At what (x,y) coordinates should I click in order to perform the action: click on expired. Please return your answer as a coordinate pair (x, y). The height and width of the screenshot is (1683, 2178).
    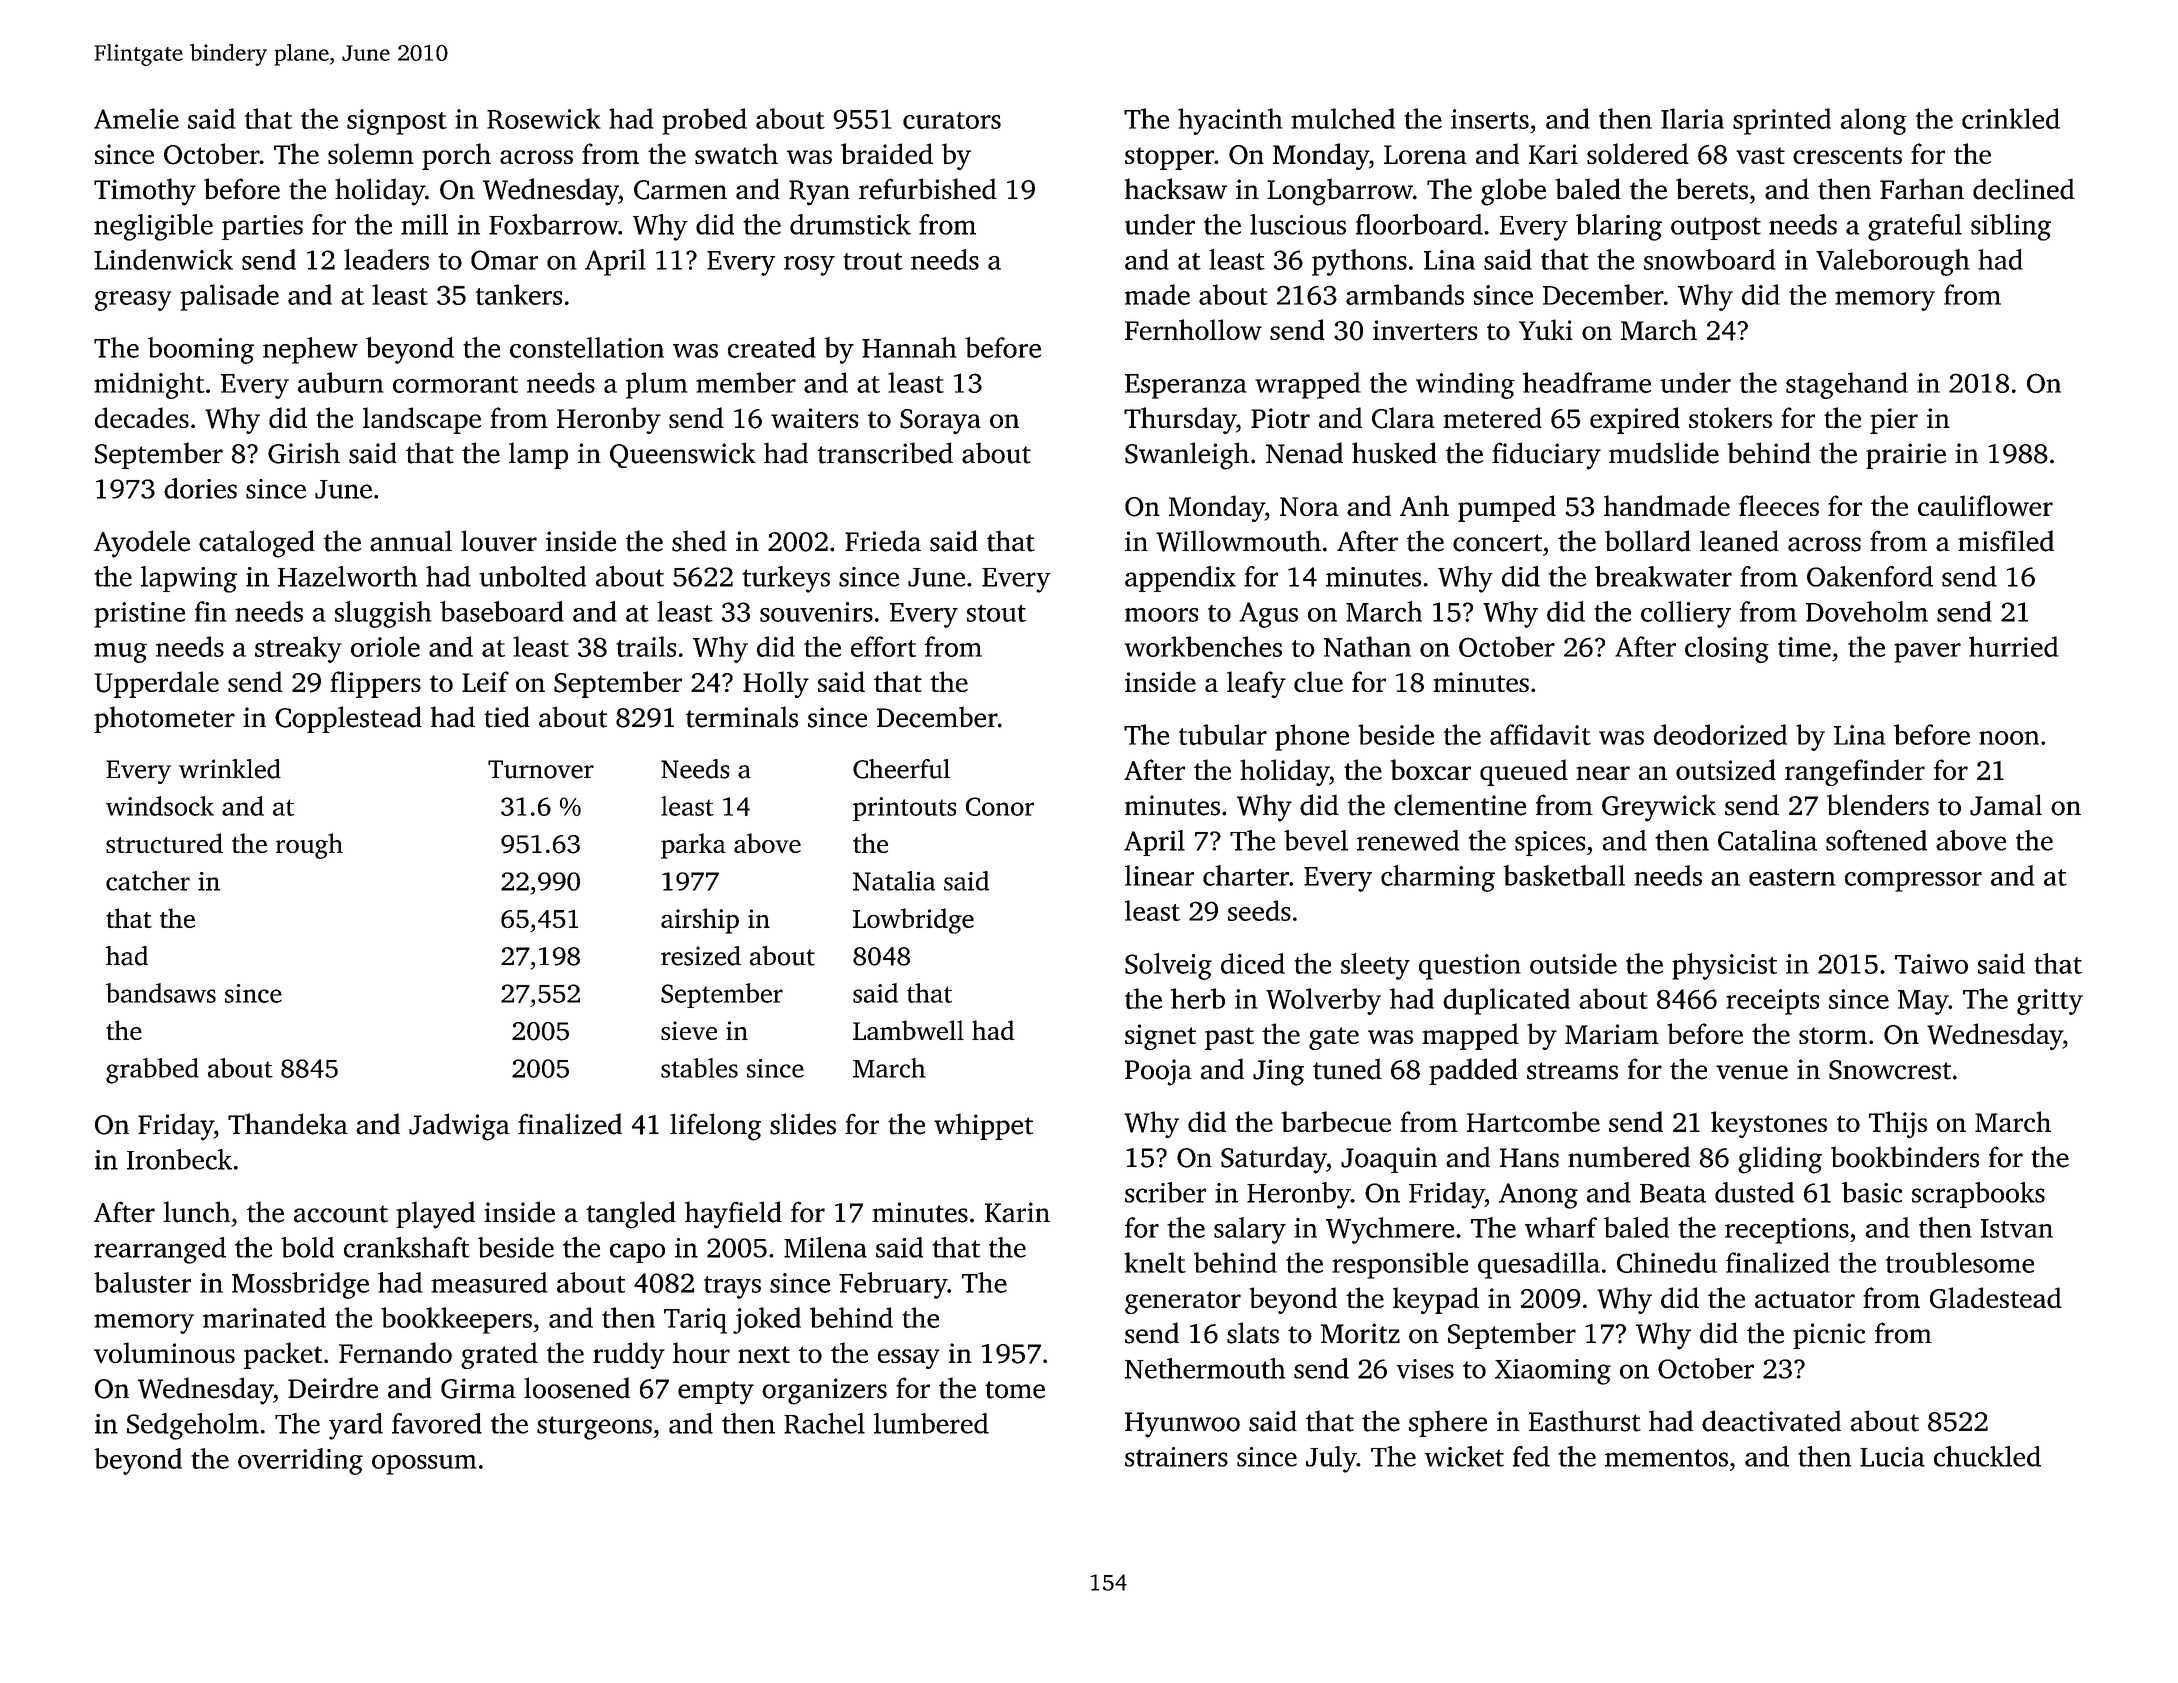
    Looking at the image, I should click on (1635, 420).
